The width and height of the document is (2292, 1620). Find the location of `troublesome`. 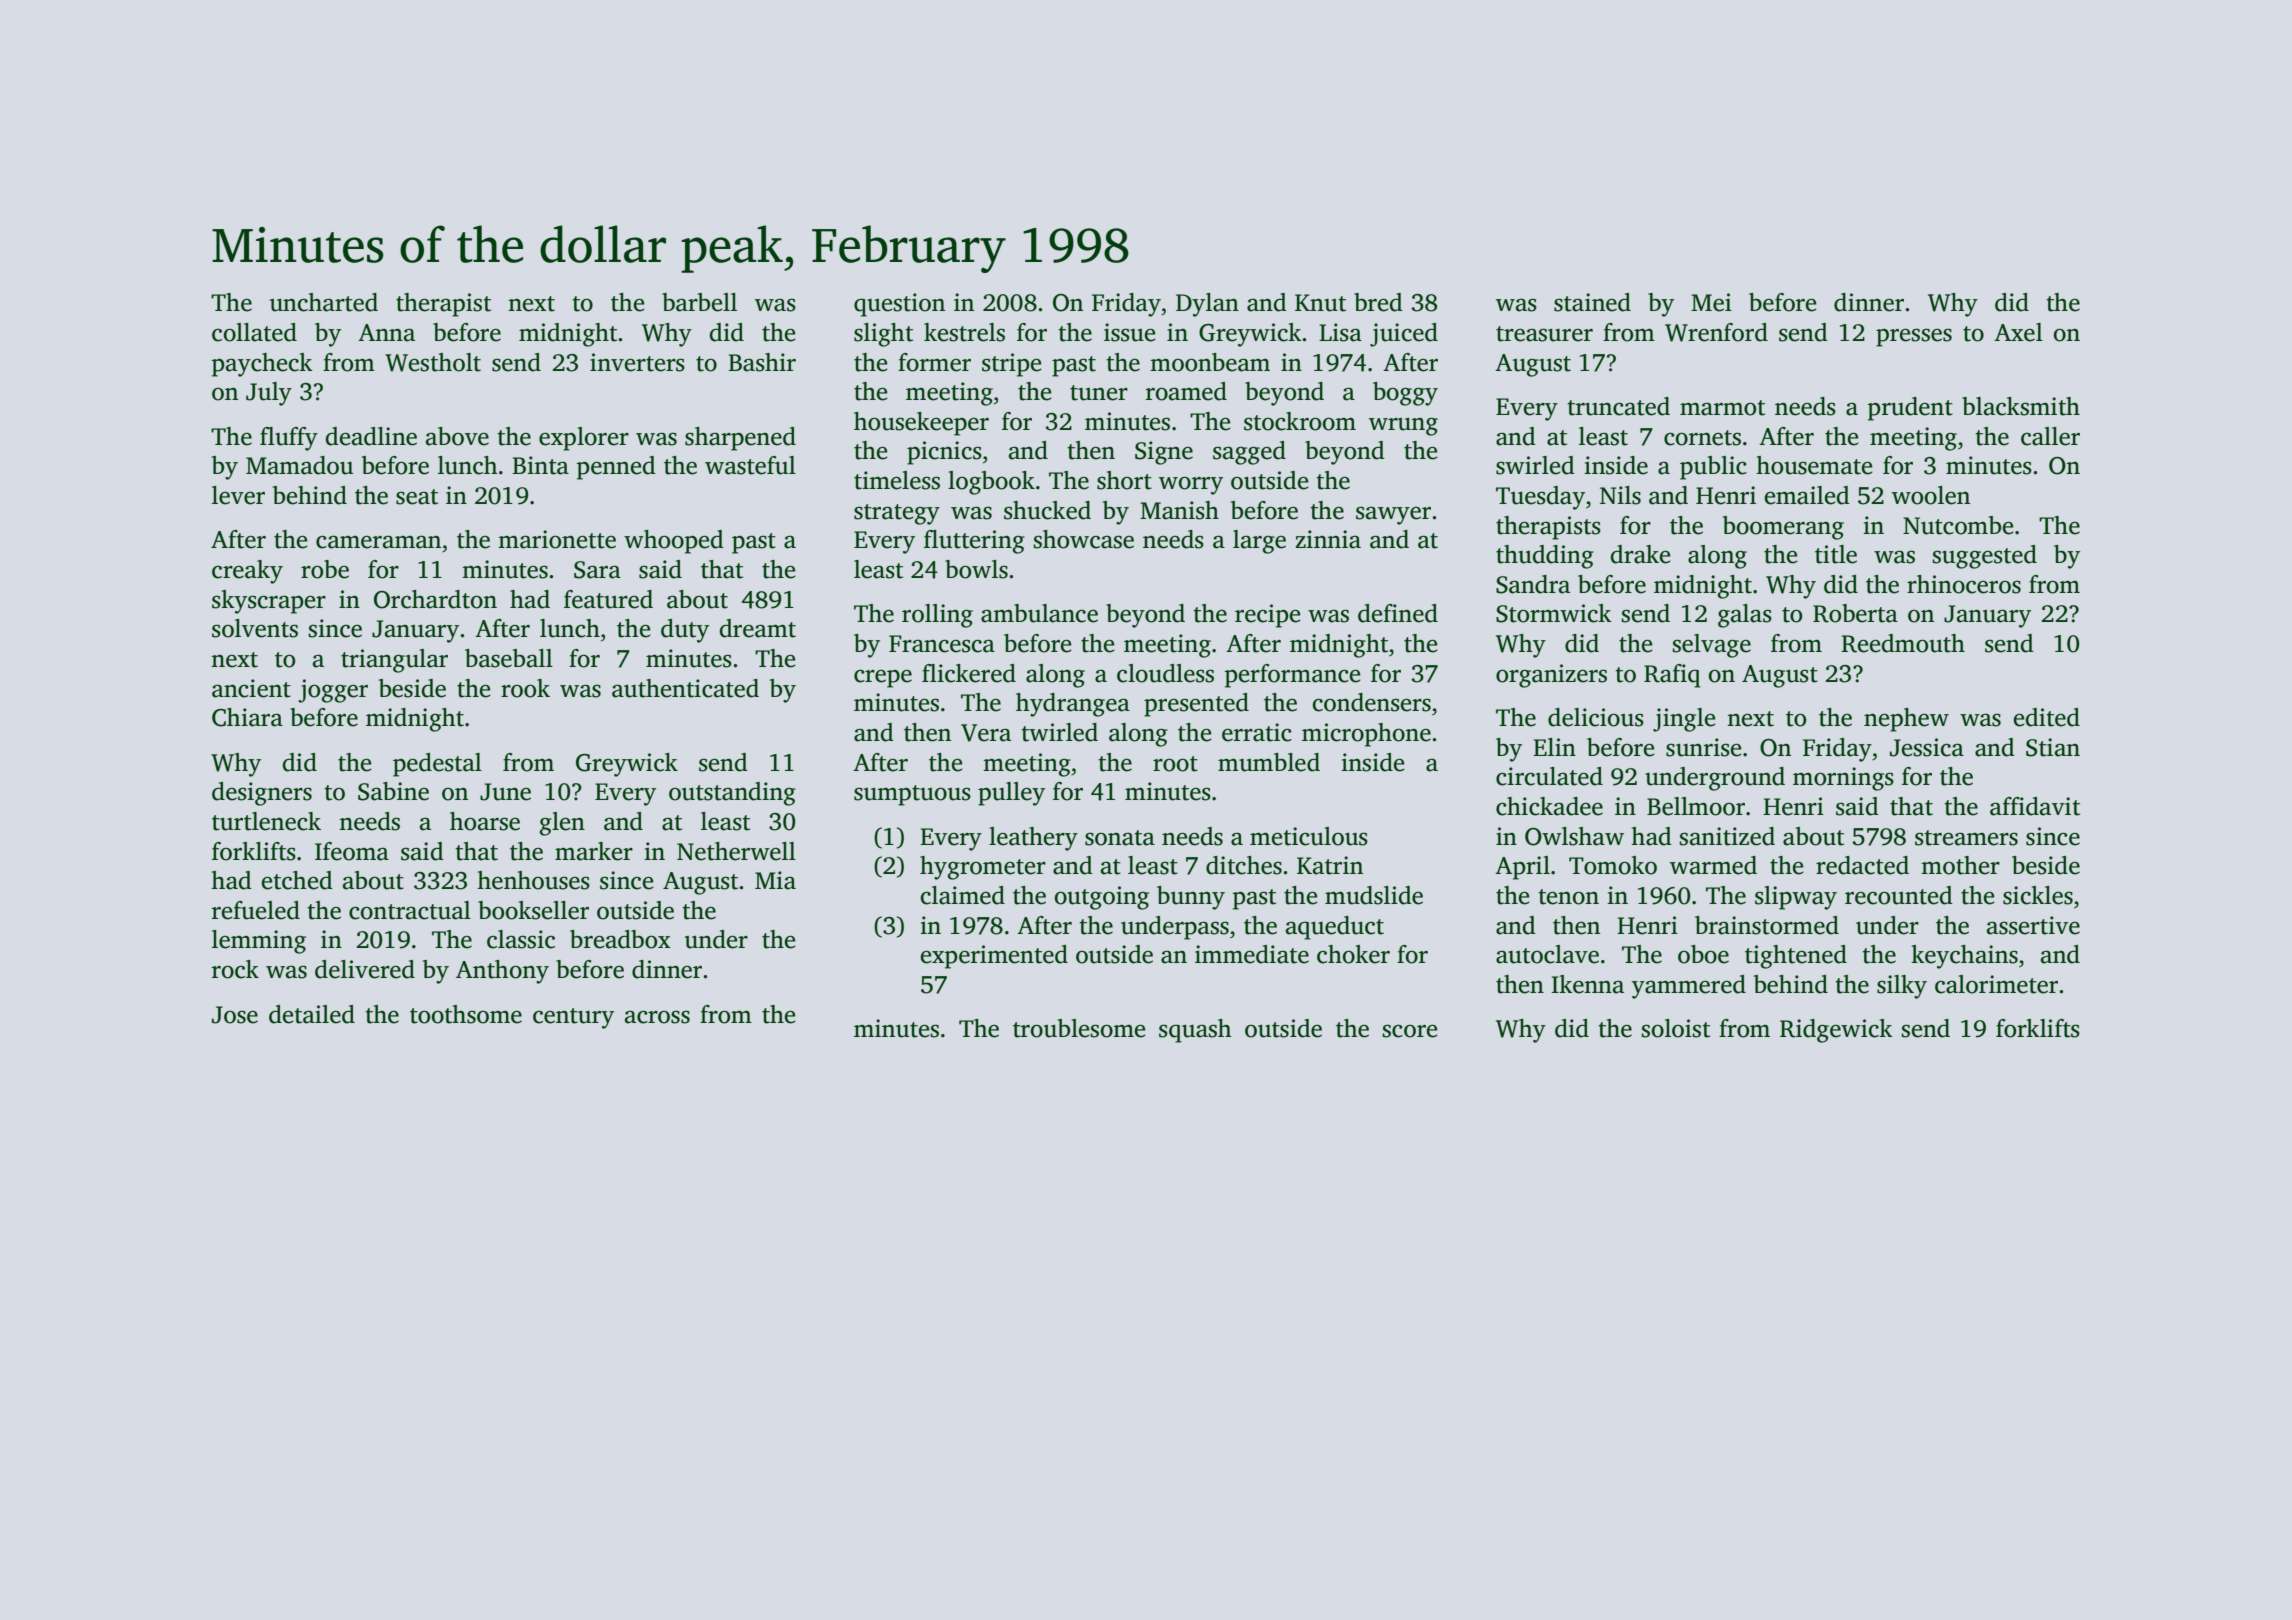

troublesome is located at coordinates (1079, 1028).
